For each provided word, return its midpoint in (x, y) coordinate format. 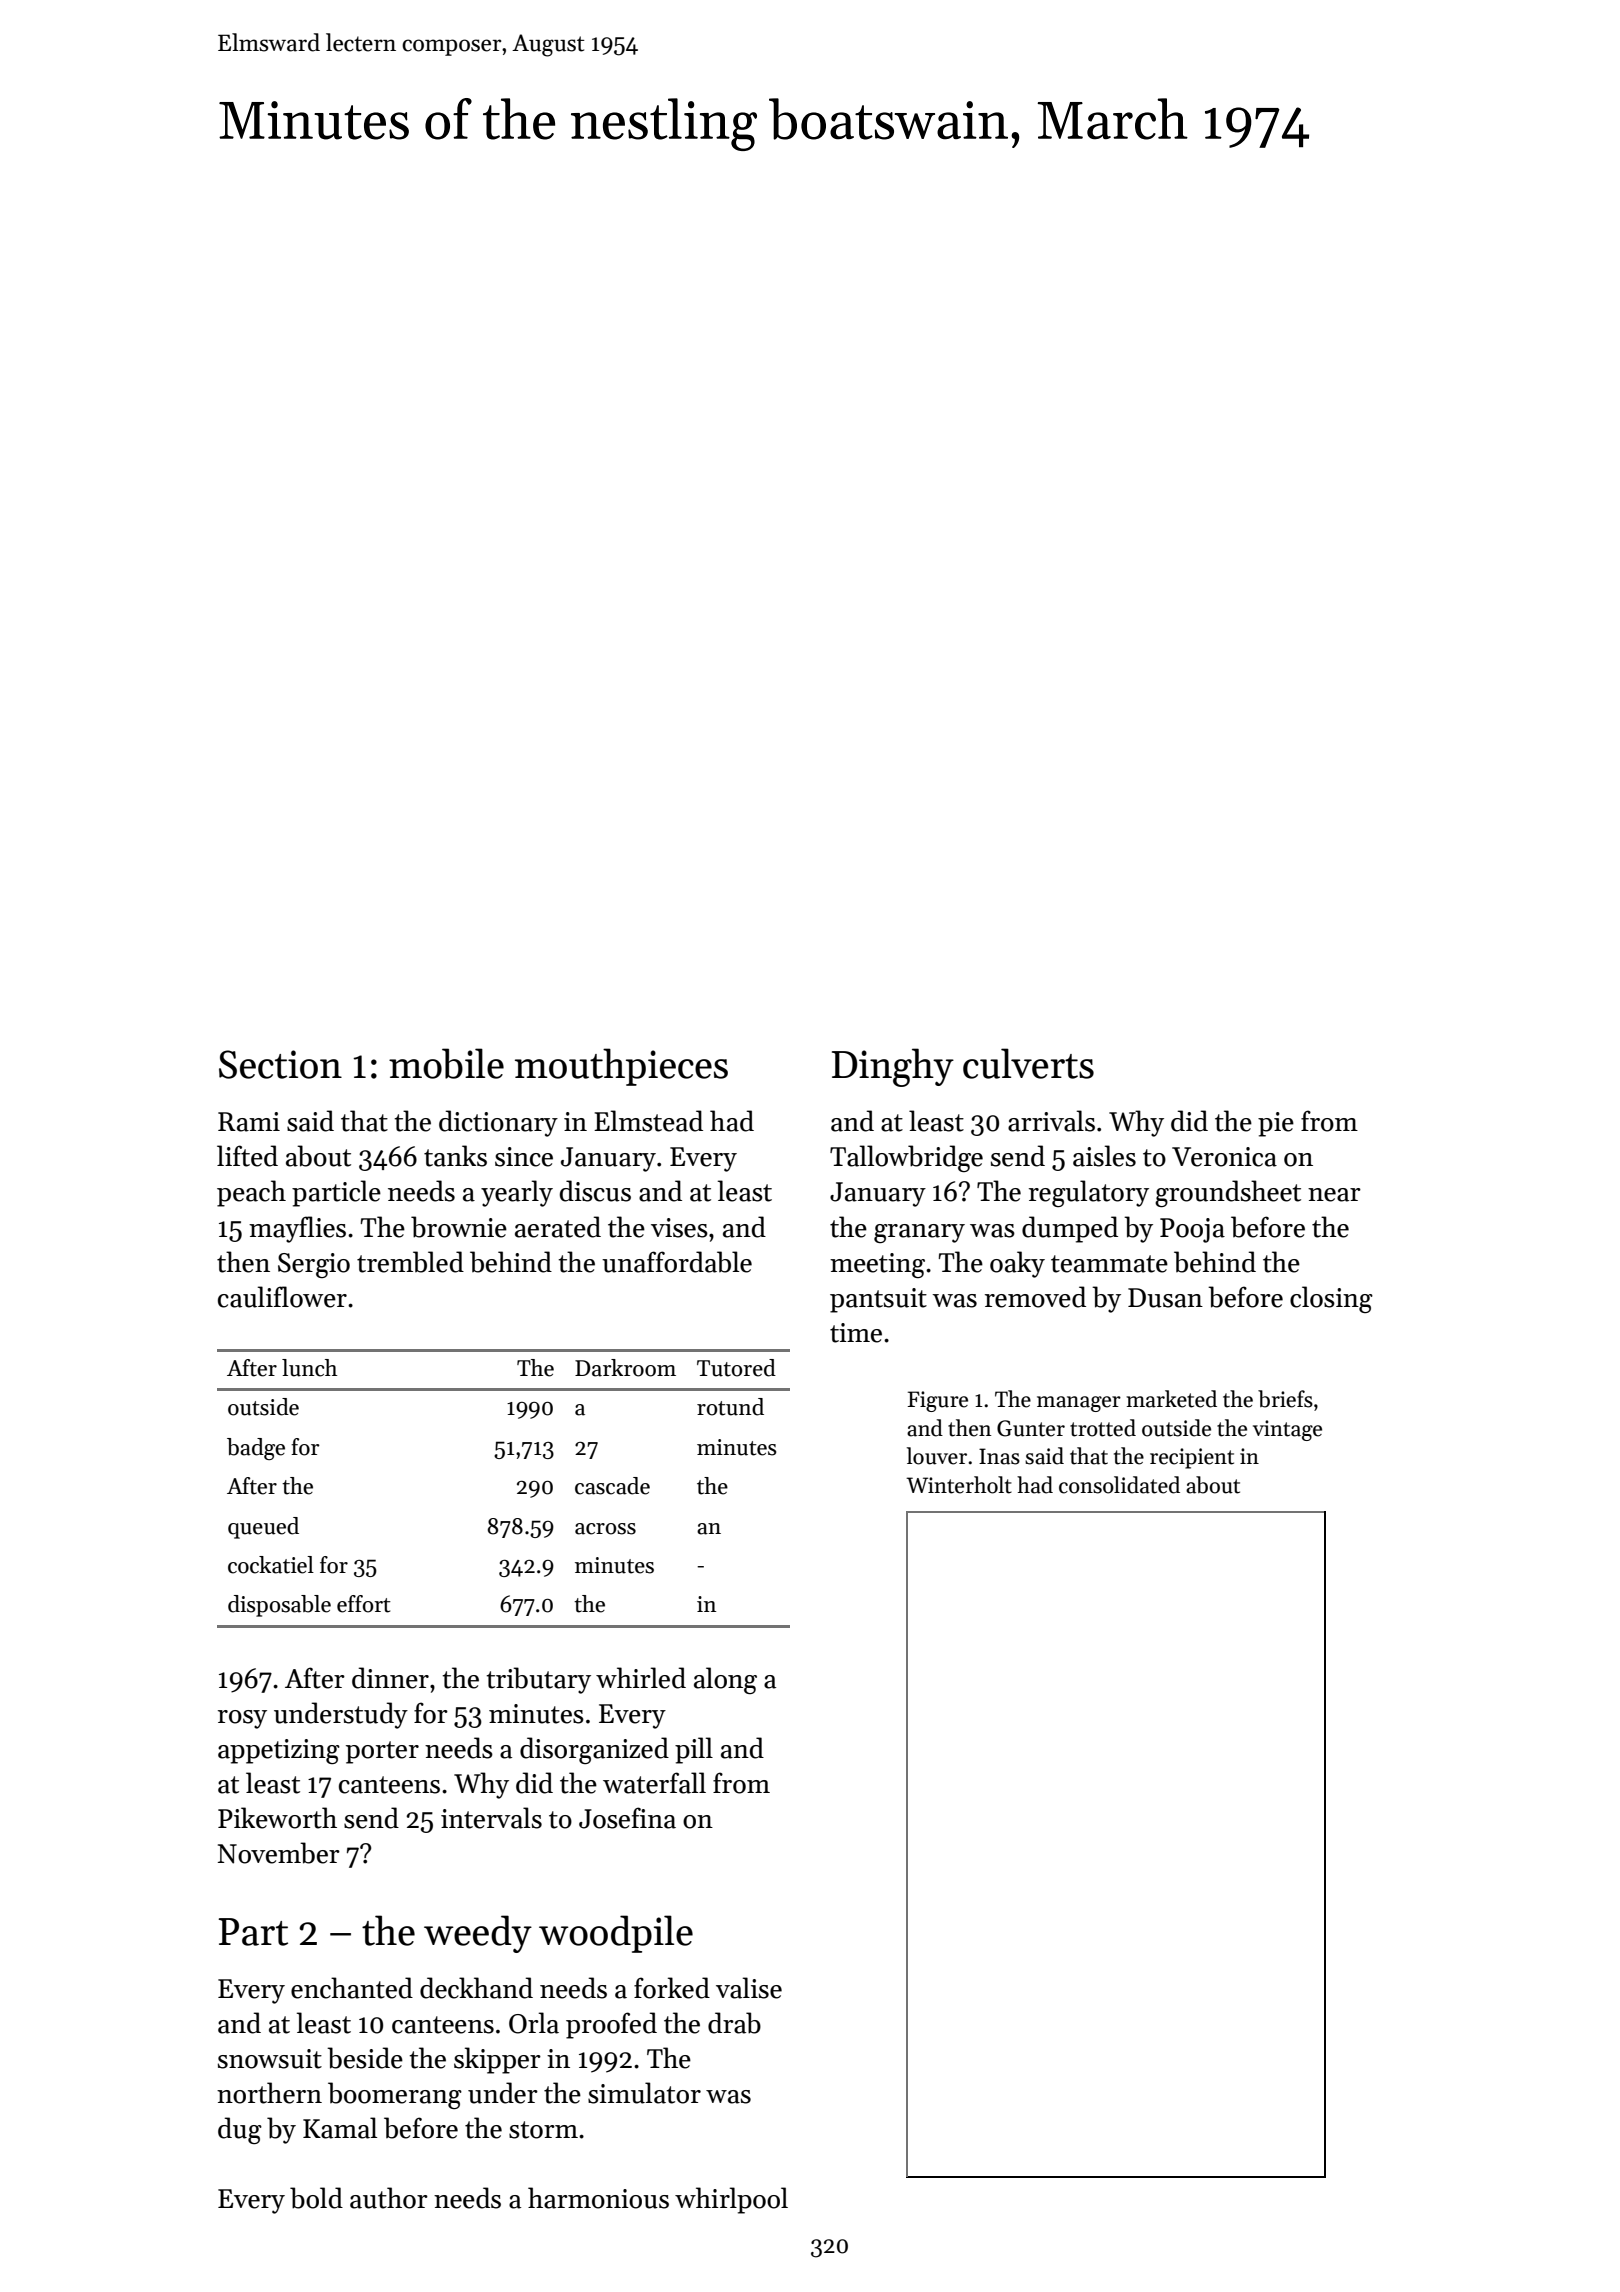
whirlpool (731, 2200)
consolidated (1119, 1485)
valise (749, 1988)
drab (734, 2023)
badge (256, 1449)
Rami (249, 1122)
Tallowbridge (906, 1158)
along (725, 1680)
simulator (644, 2093)
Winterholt (959, 1485)
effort (364, 1604)
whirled (641, 1678)
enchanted (352, 1988)
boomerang (395, 2095)
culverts (1028, 1063)
